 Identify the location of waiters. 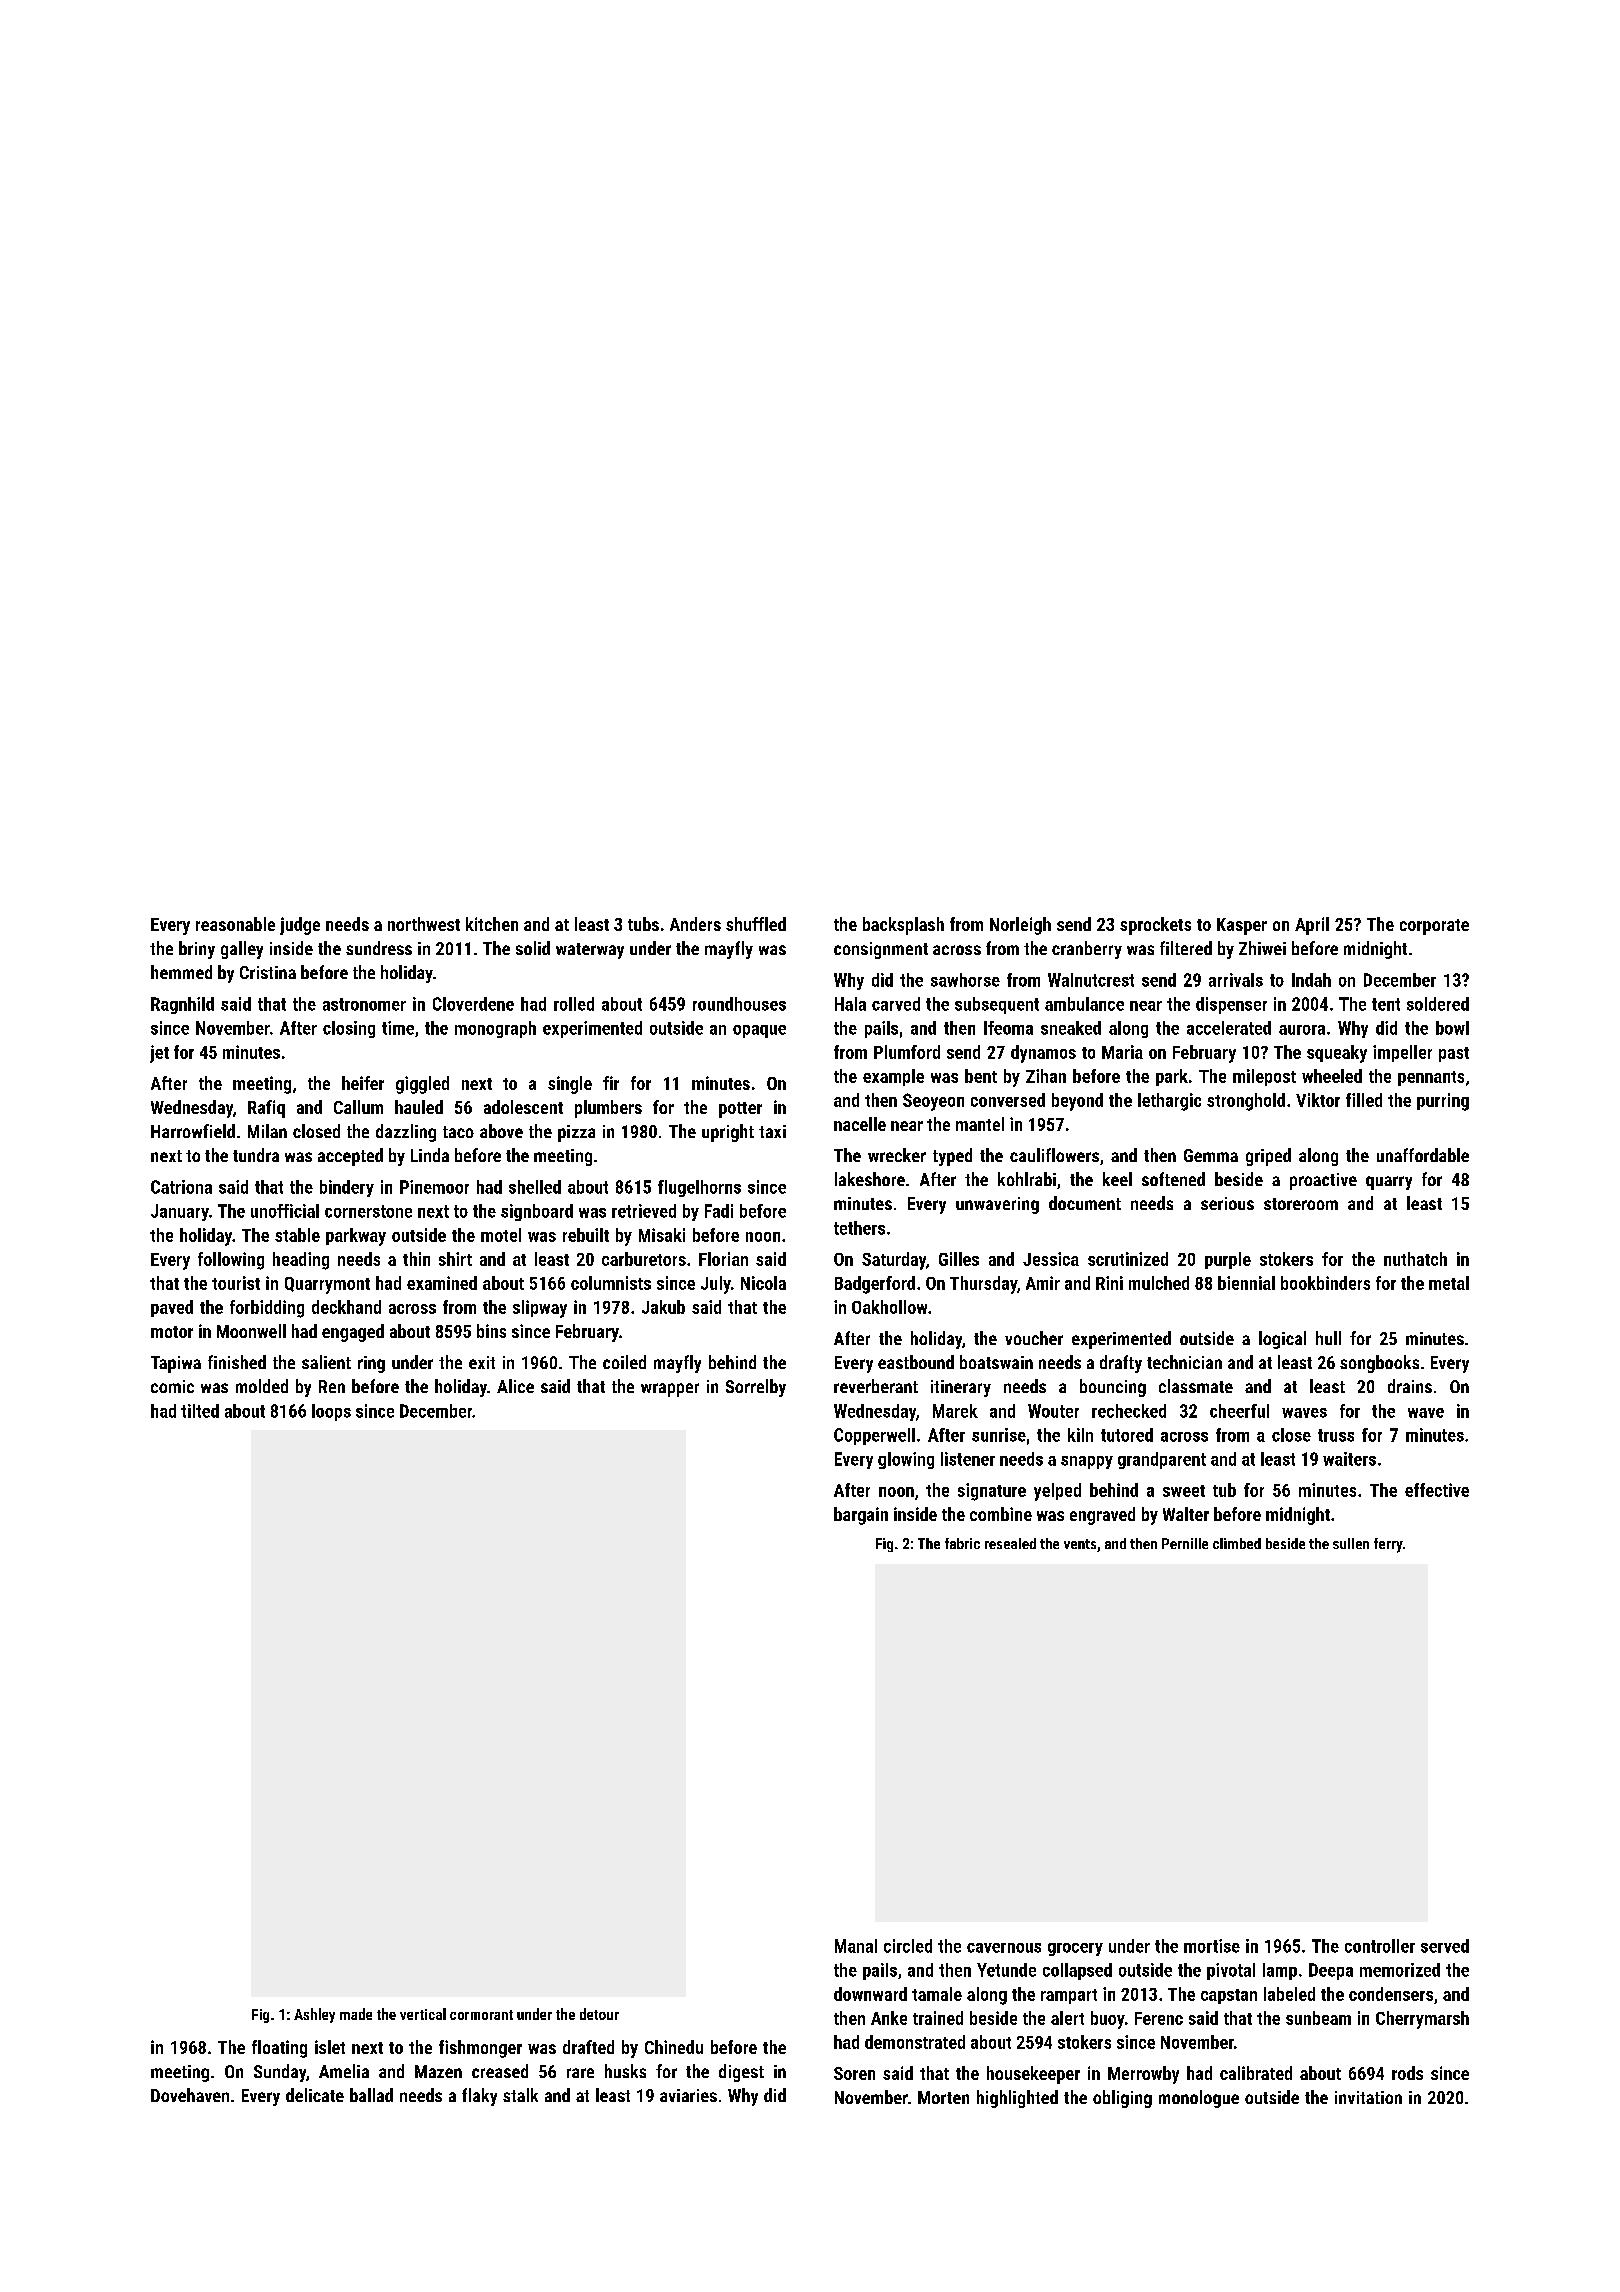
(1349, 1459).
